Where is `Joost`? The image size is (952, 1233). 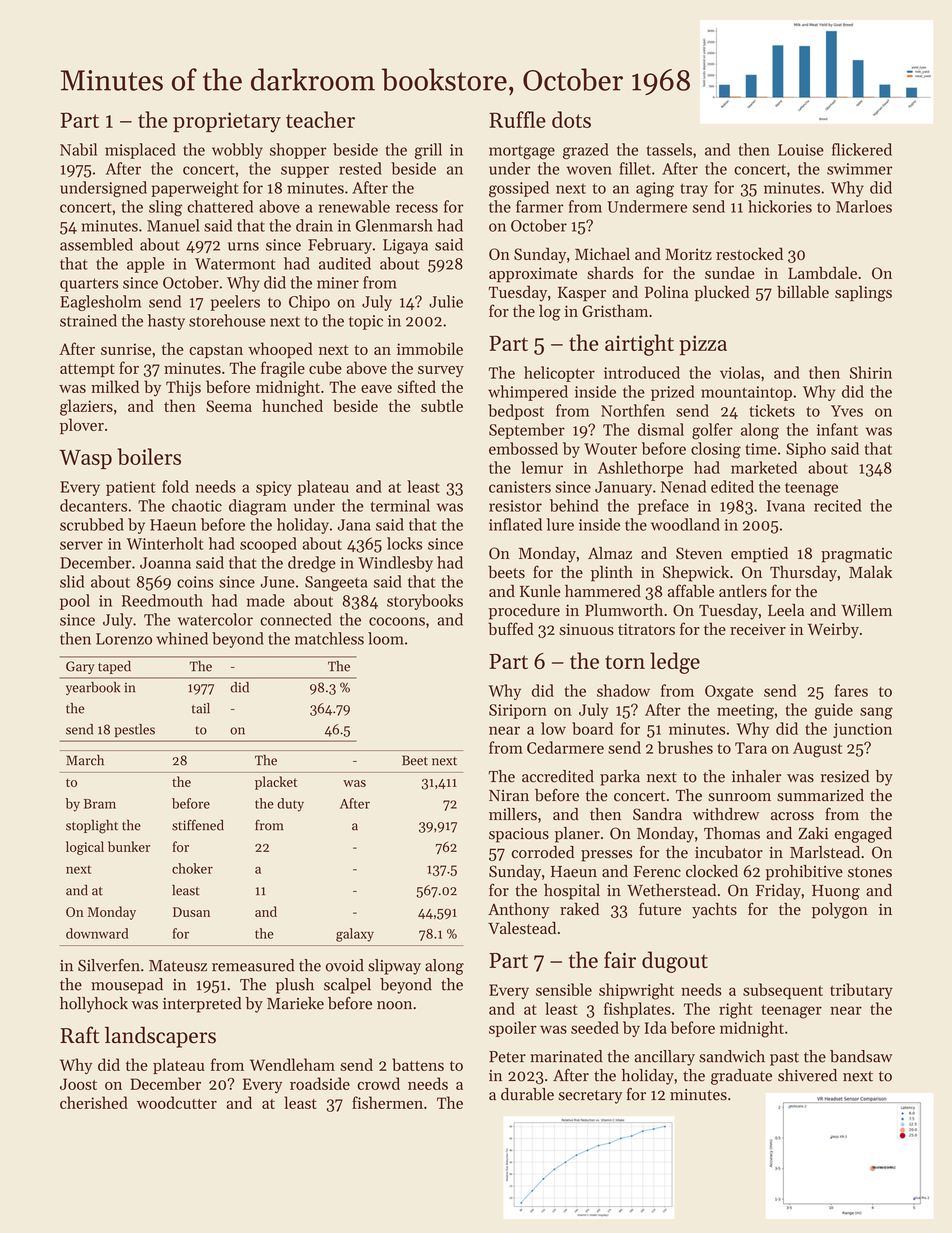
Joost is located at coordinates (78, 1084).
